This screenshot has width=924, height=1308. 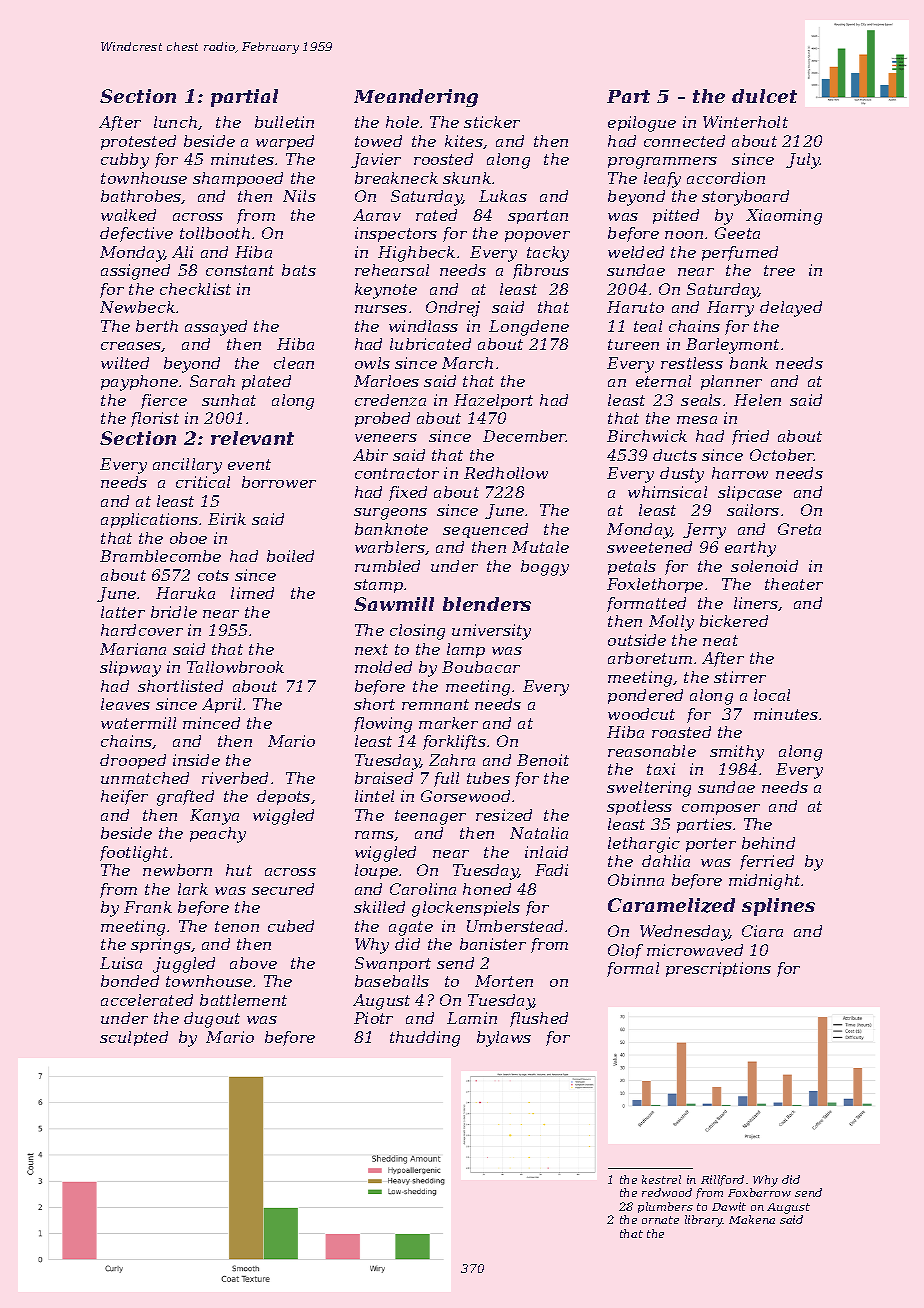 I want to click on lunch, so click(x=175, y=122).
